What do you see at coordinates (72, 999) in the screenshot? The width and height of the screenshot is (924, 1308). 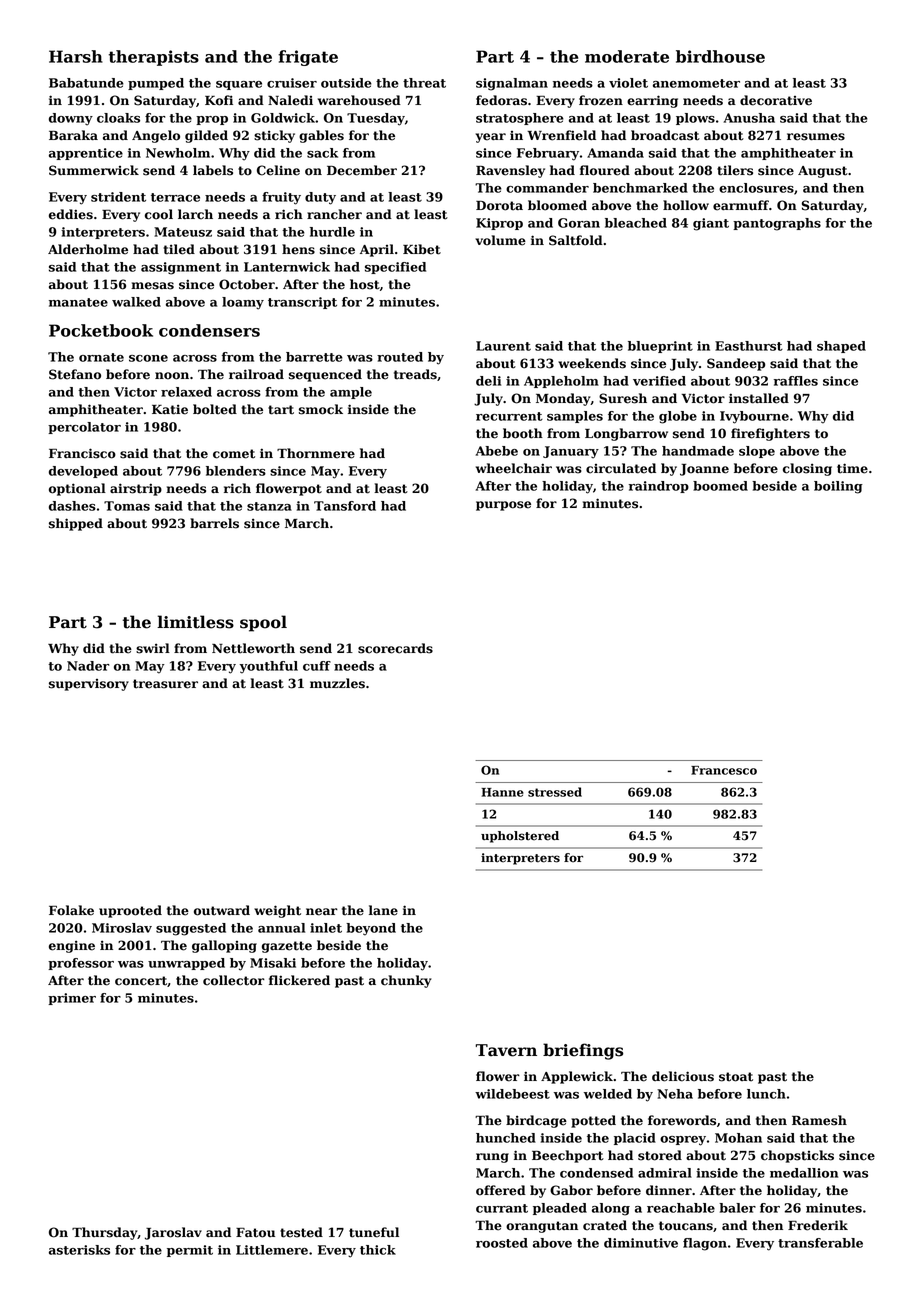 I see `primer` at bounding box center [72, 999].
